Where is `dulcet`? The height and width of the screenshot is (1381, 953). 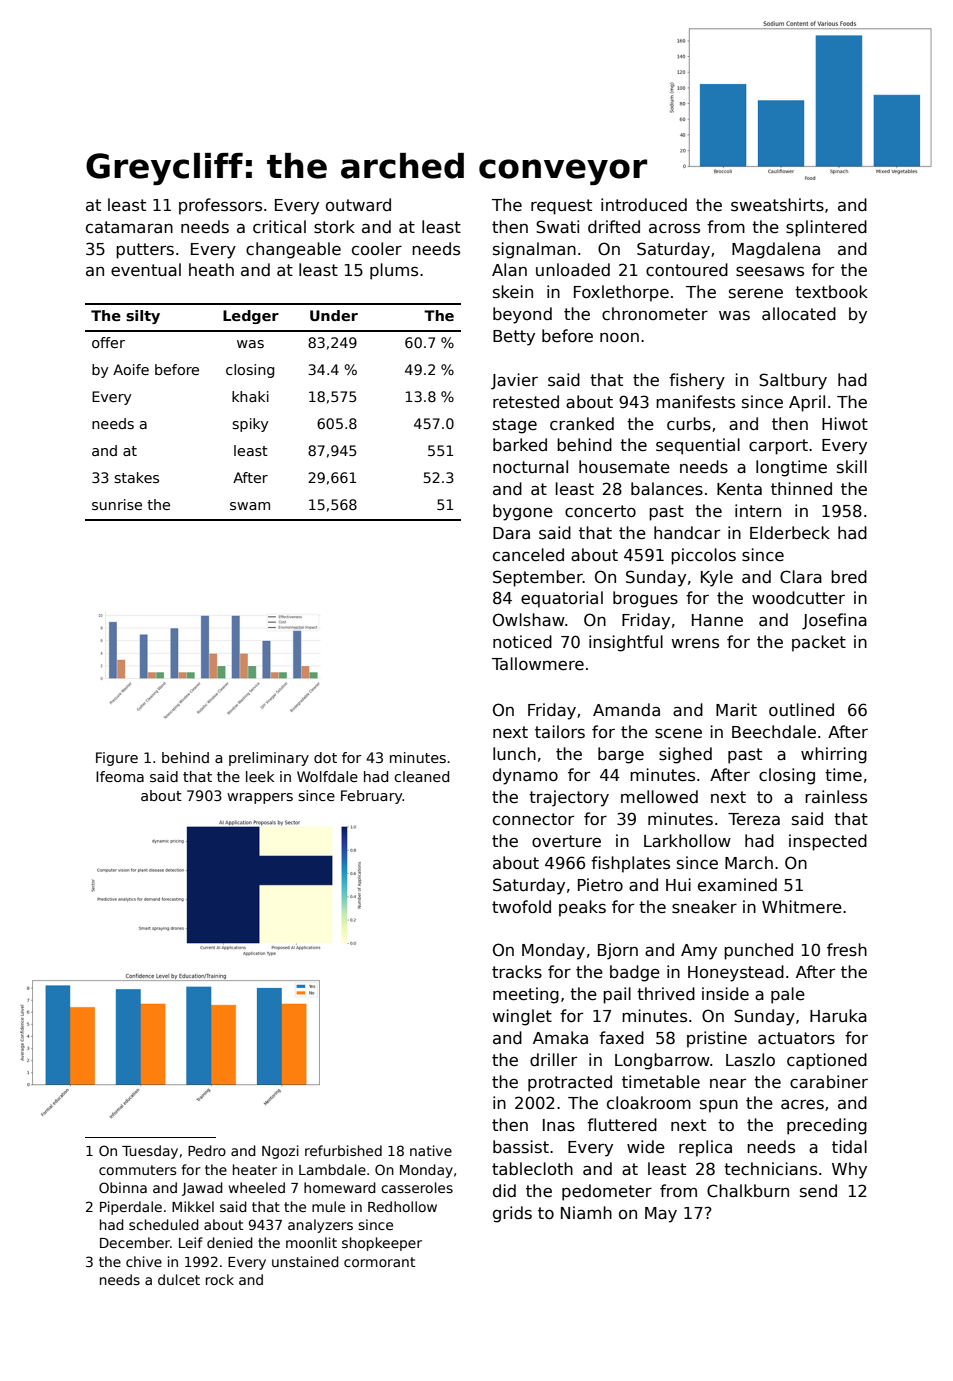 dulcet is located at coordinates (179, 1279).
